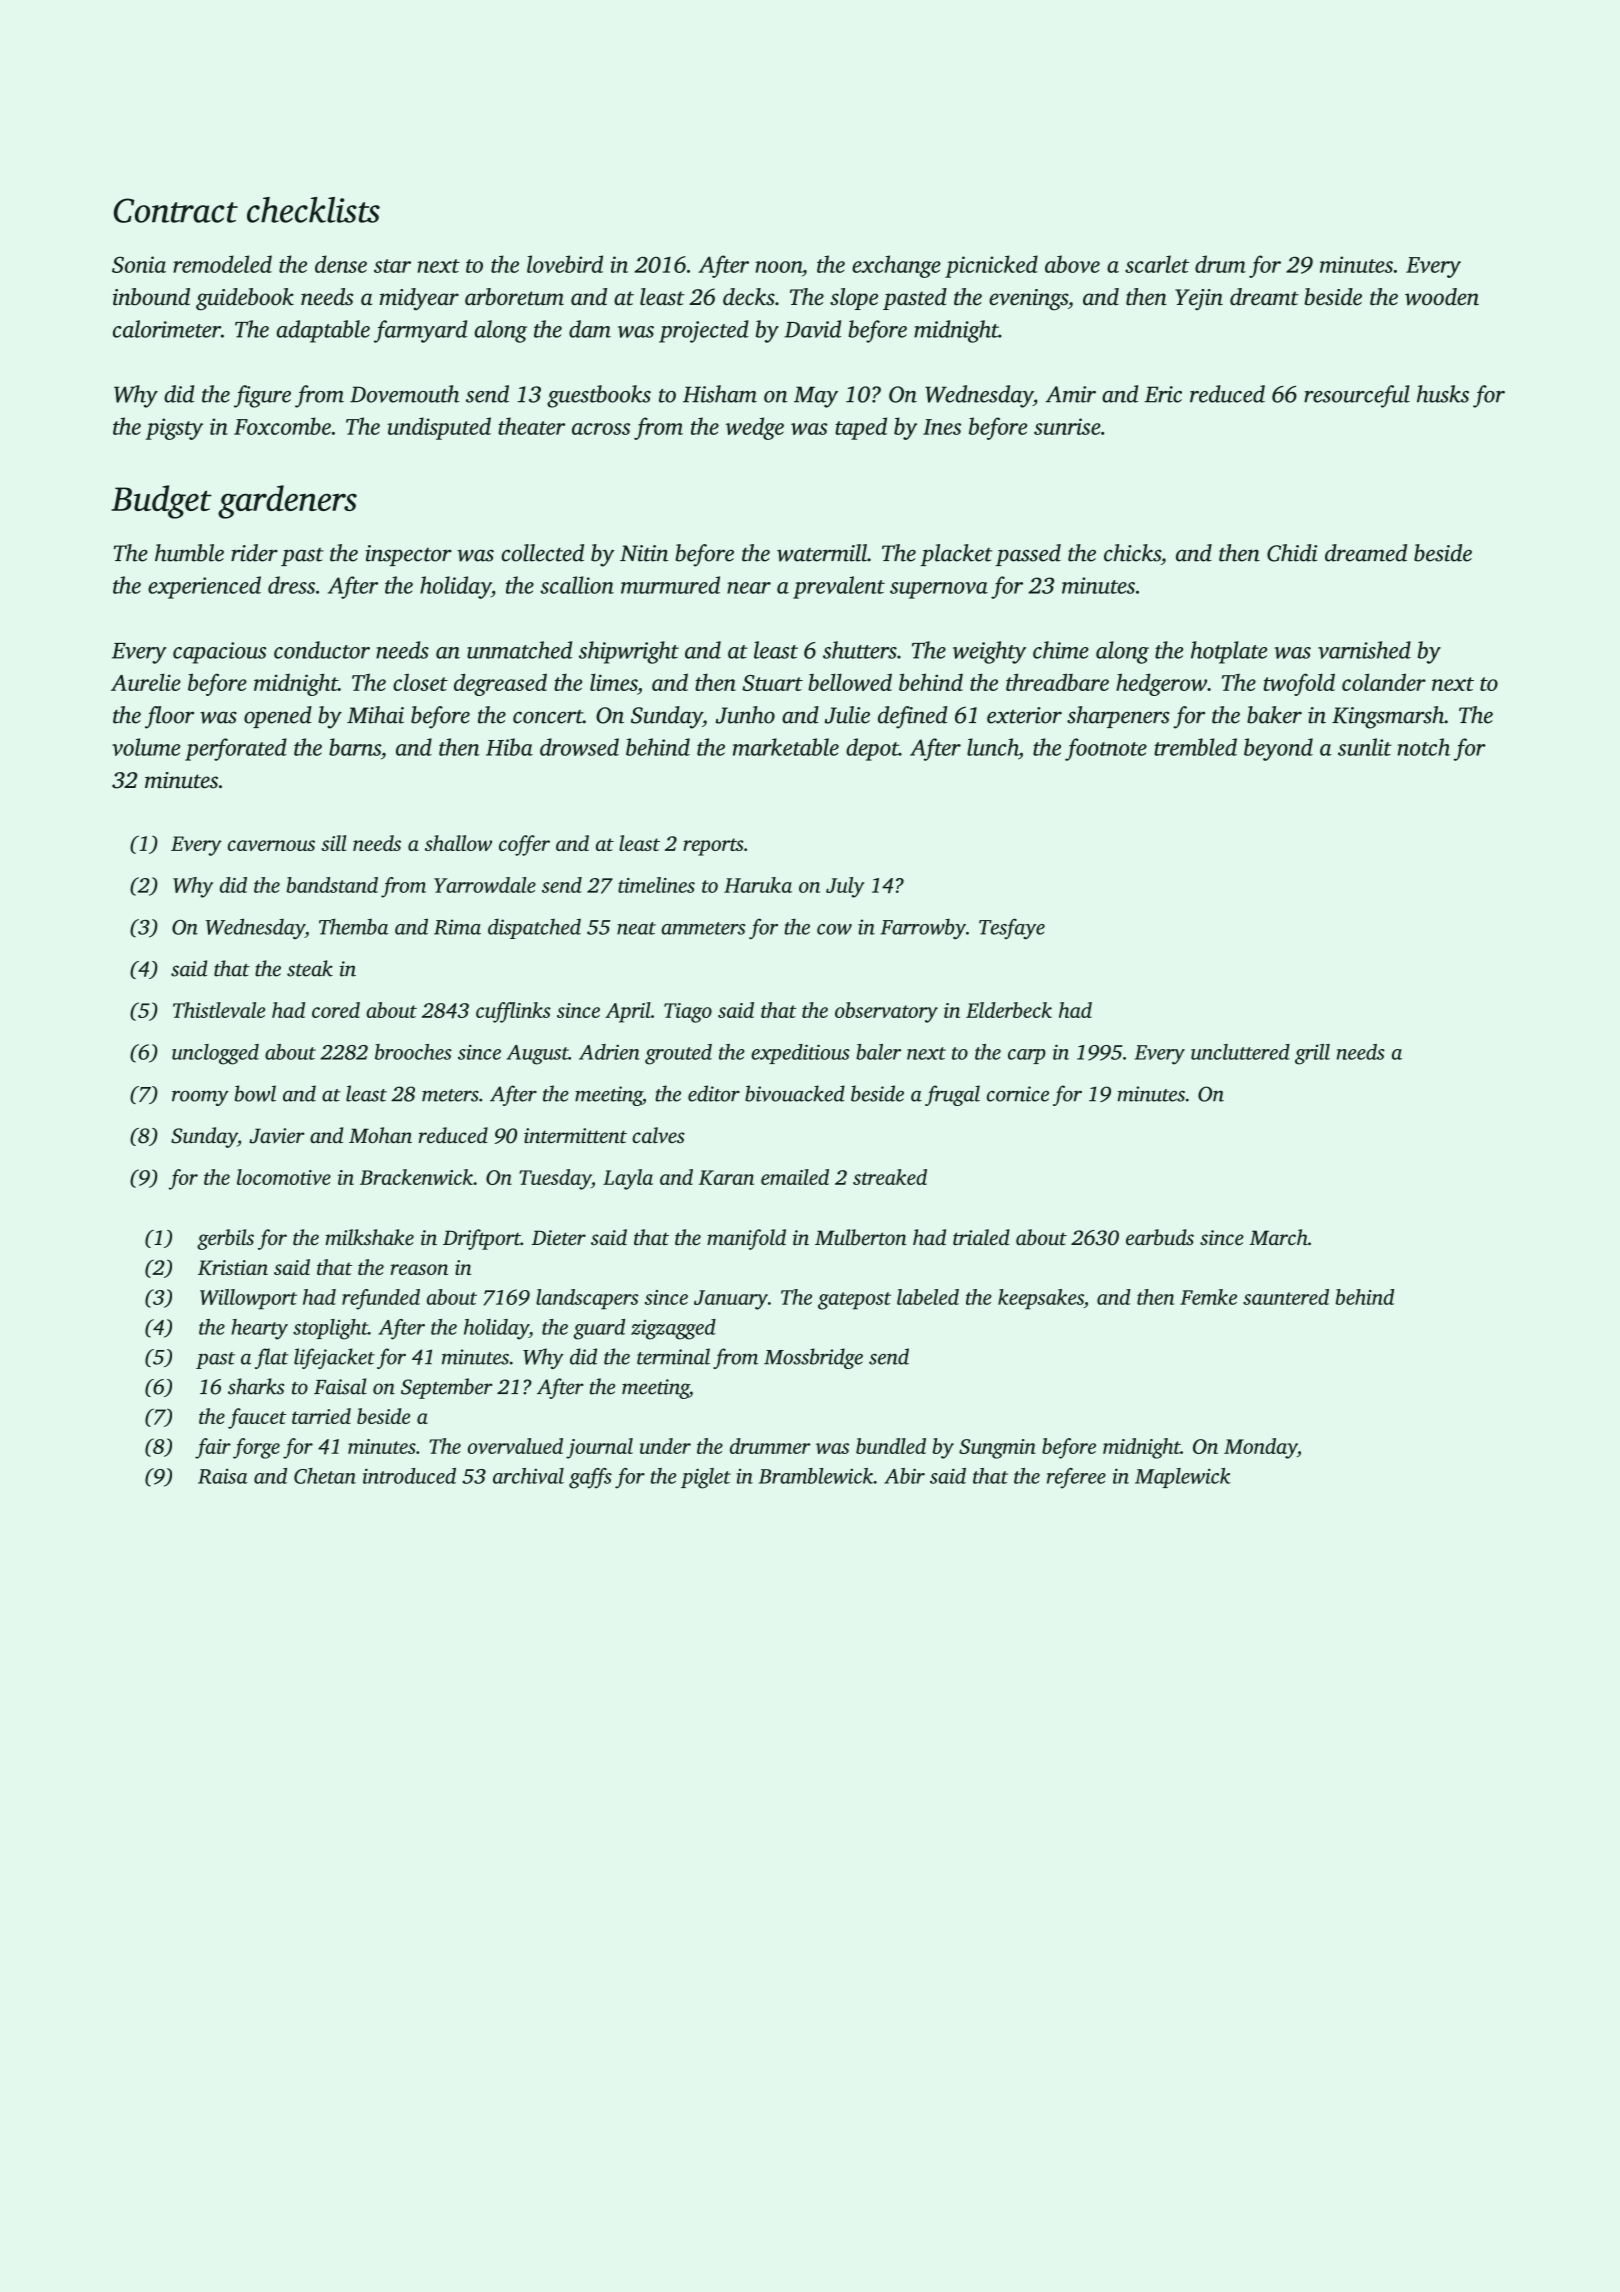 The image size is (1620, 2292). I want to click on dam, so click(590, 329).
